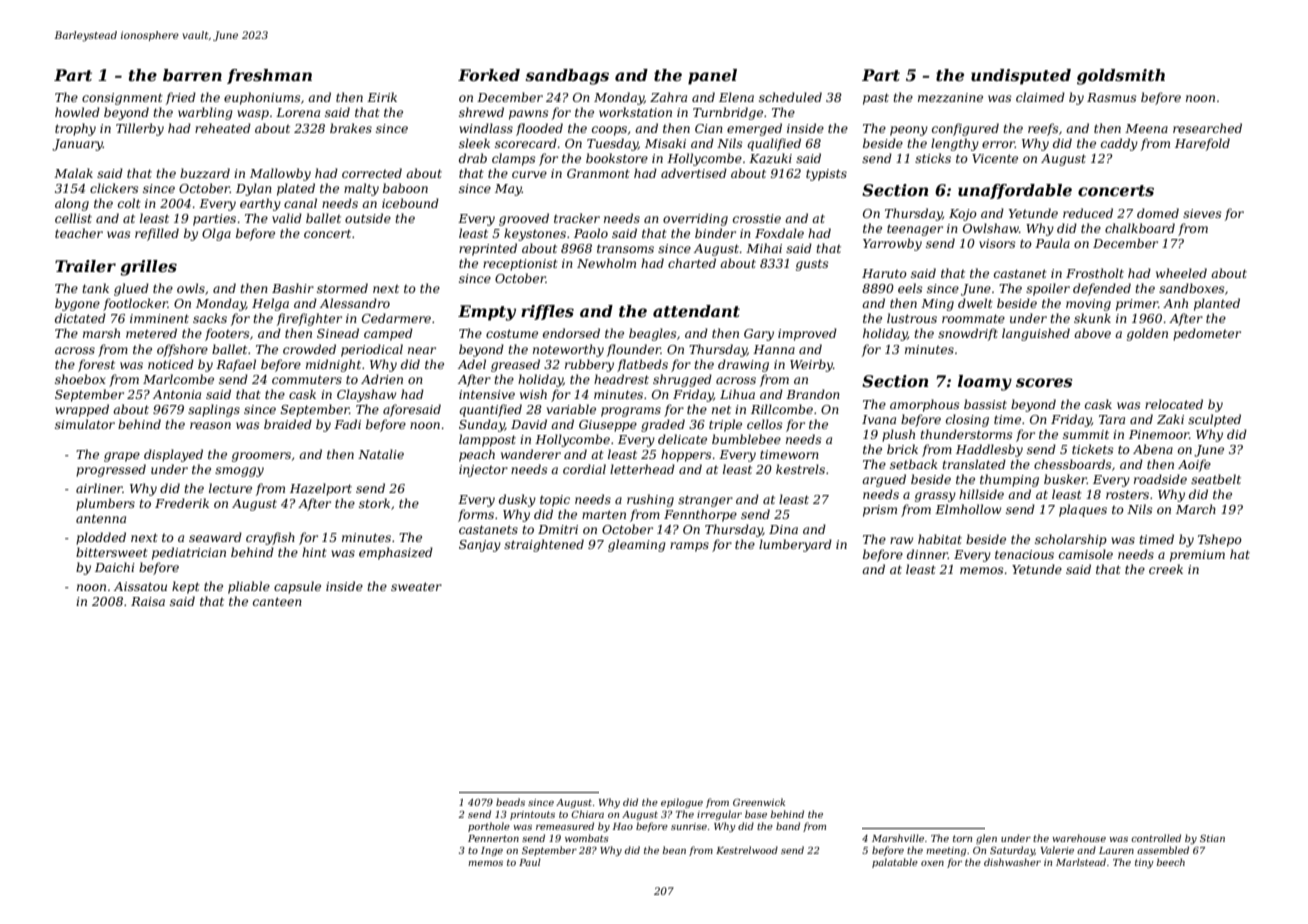 The image size is (1308, 924). I want to click on claimed, so click(1040, 97).
